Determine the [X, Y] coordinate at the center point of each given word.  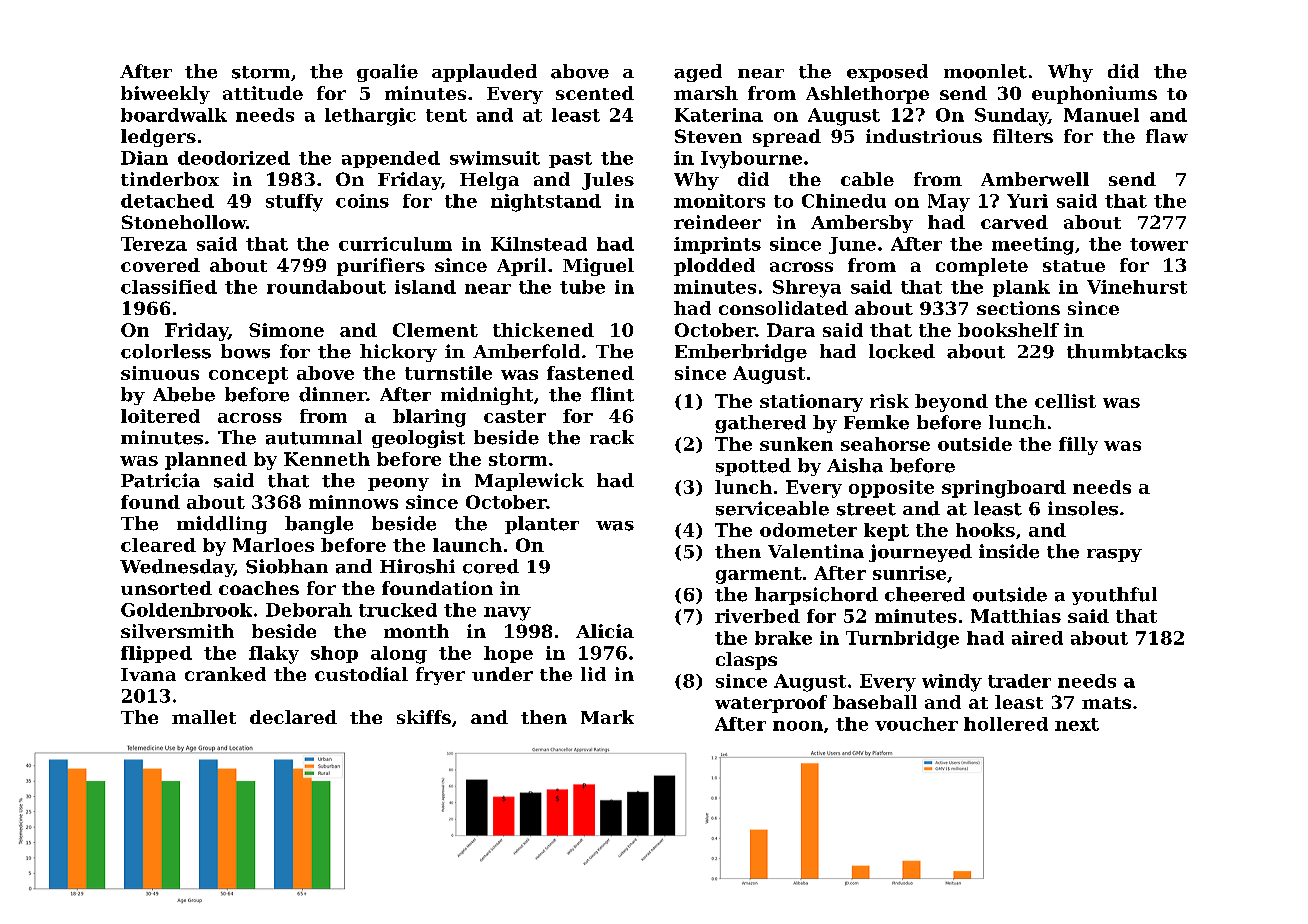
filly [1078, 446]
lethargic [370, 117]
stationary [811, 403]
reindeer [717, 222]
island [425, 287]
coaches [259, 588]
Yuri [1027, 201]
